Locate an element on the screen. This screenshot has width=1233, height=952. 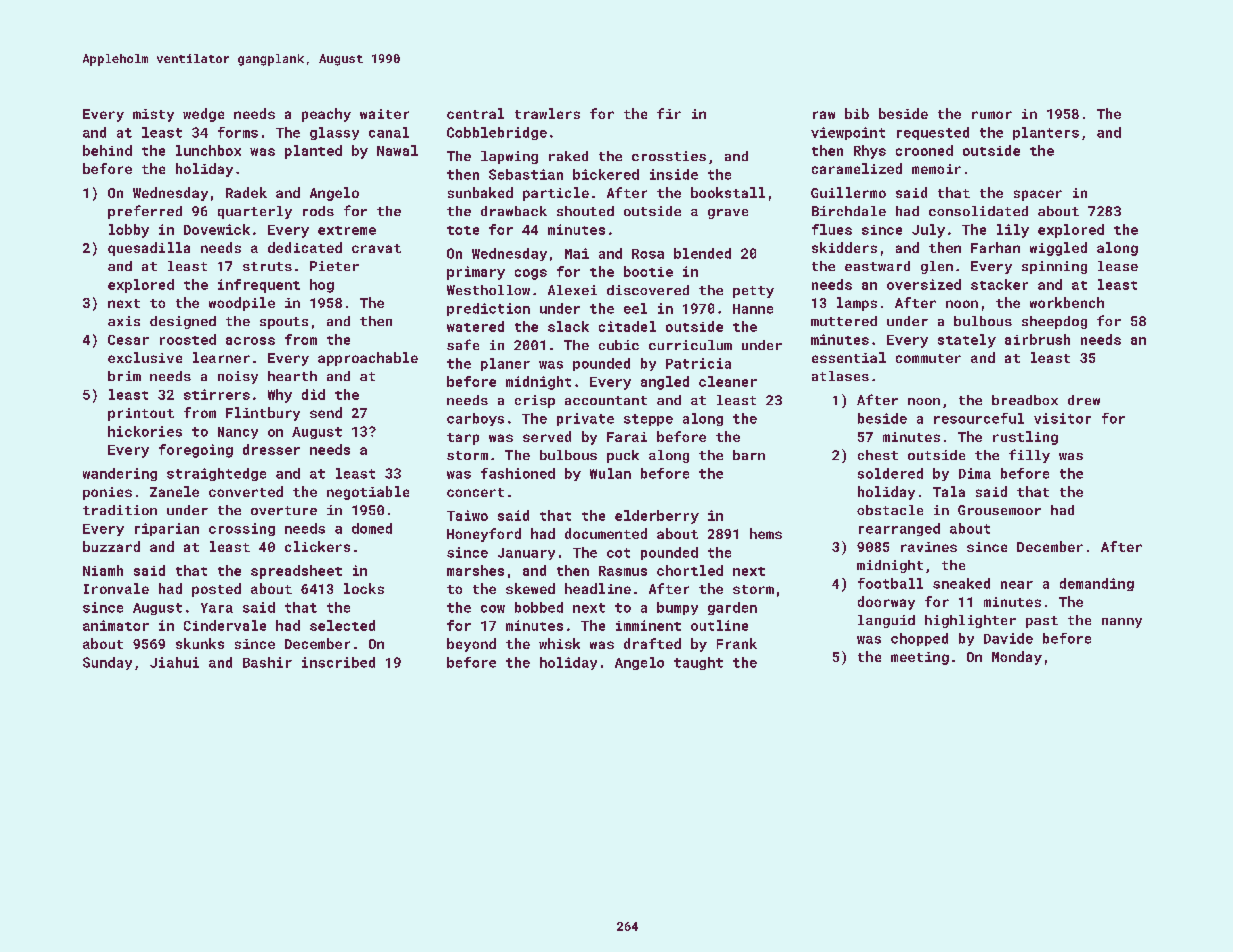
nanny is located at coordinates (1122, 623).
